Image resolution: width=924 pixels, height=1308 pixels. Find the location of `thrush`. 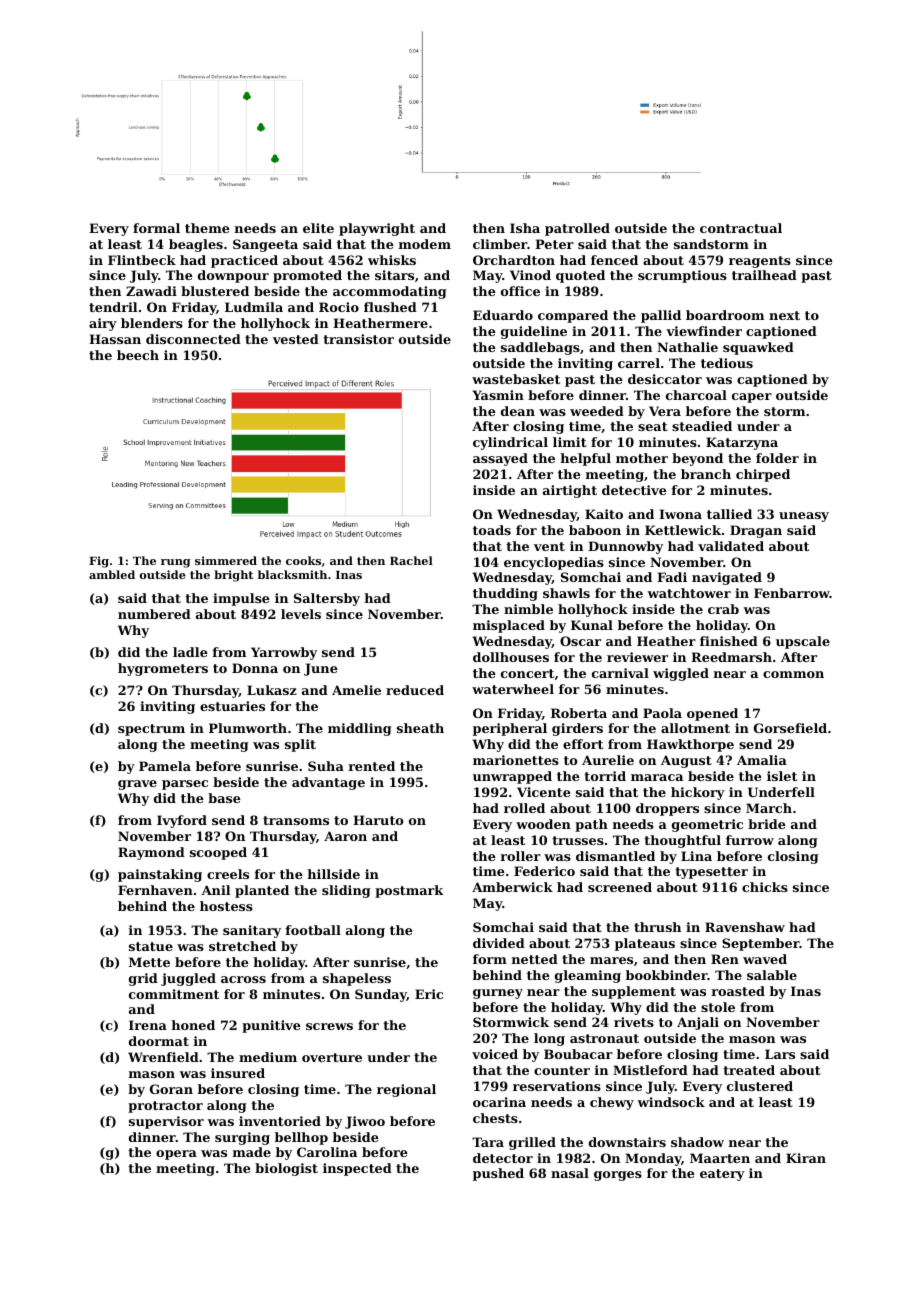

thrush is located at coordinates (657, 927).
